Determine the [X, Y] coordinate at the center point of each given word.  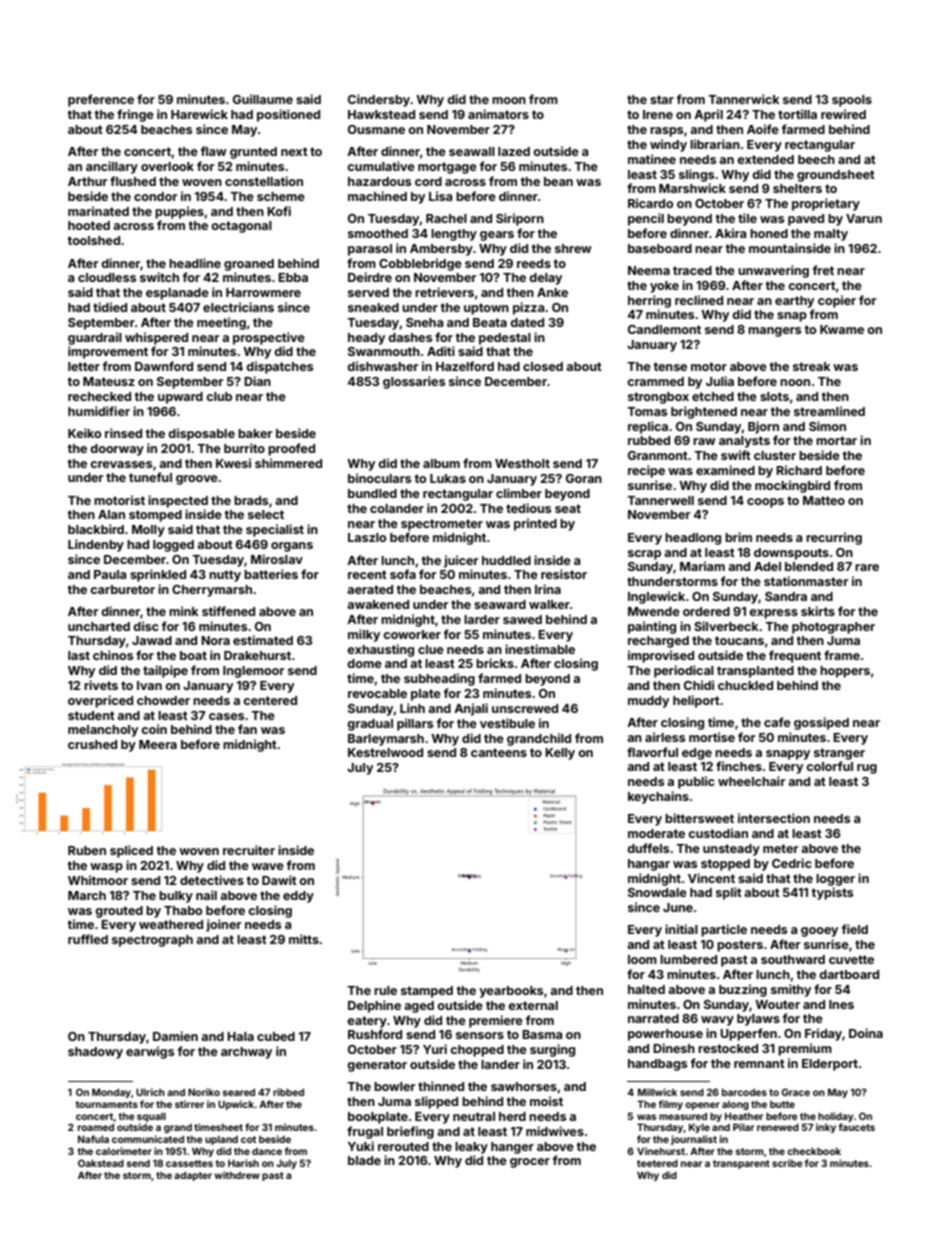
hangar [649, 865]
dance [267, 1151]
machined [377, 196]
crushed [92, 744]
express [773, 614]
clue [431, 649]
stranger [839, 754]
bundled [372, 493]
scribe [787, 1163]
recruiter [249, 850]
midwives [555, 1131]
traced [692, 270]
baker [255, 433]
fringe [135, 115]
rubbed [649, 440]
